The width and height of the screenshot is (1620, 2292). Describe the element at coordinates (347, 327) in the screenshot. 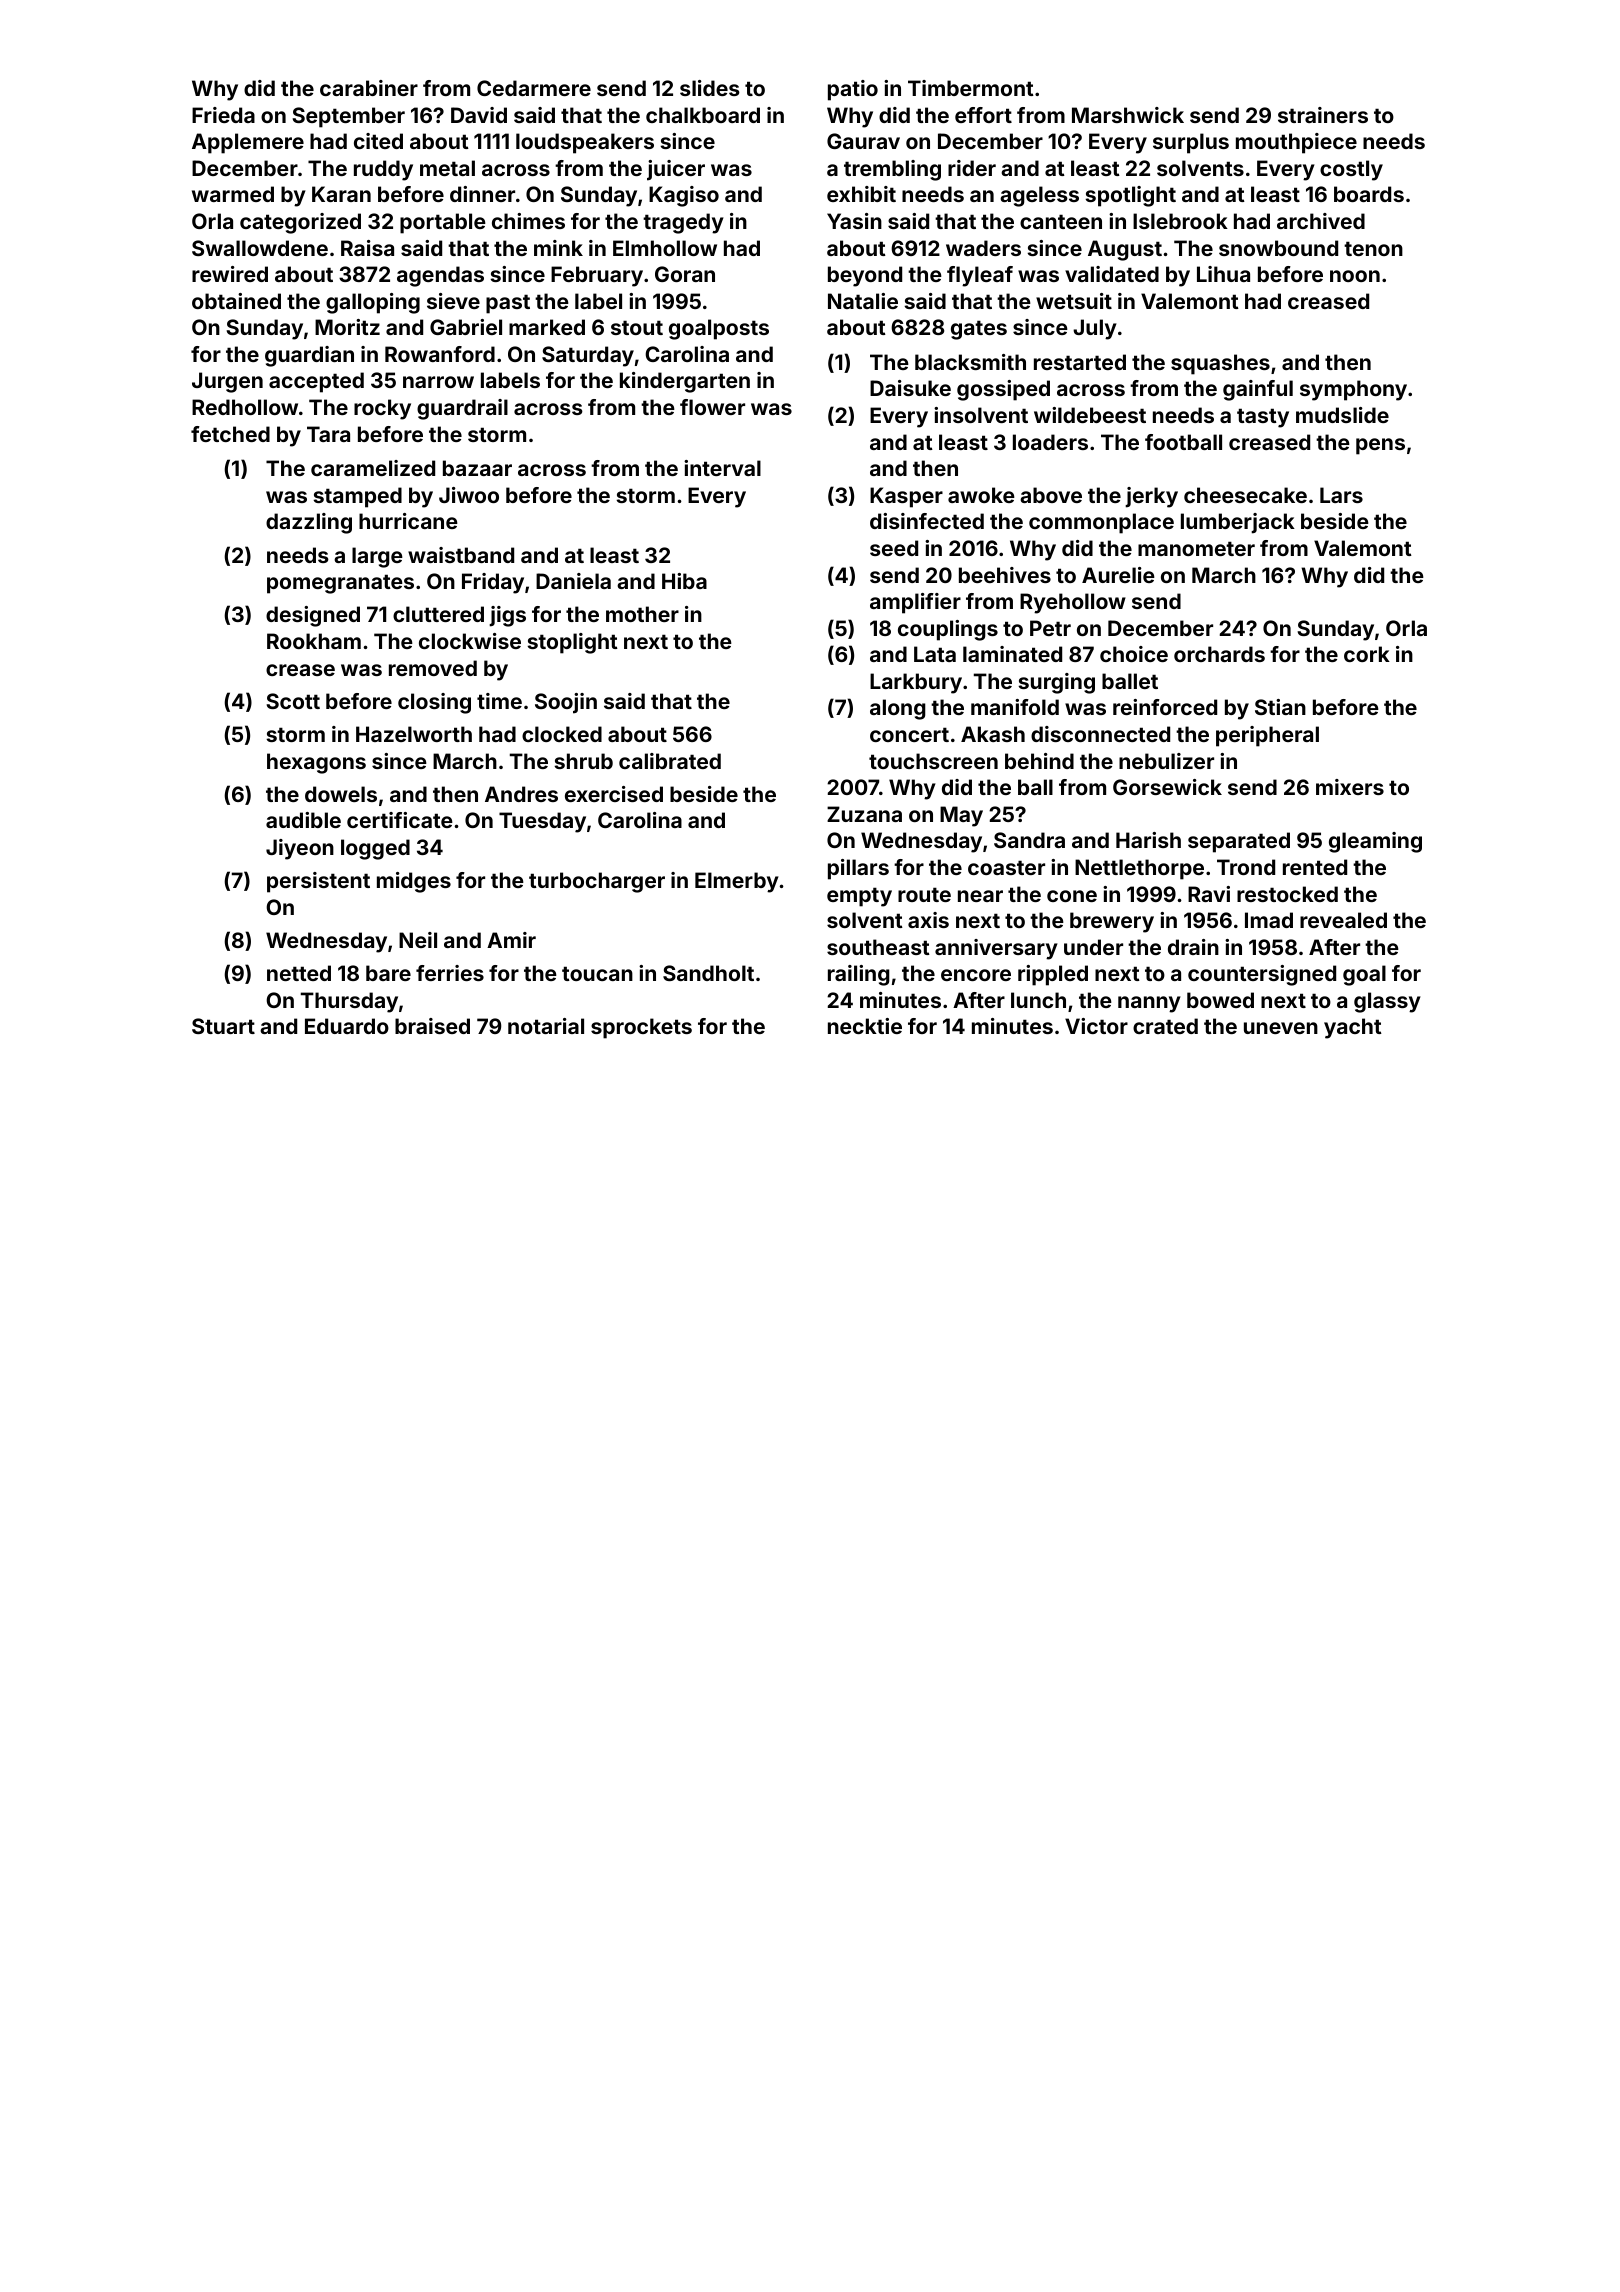

I see `Moritz` at that location.
